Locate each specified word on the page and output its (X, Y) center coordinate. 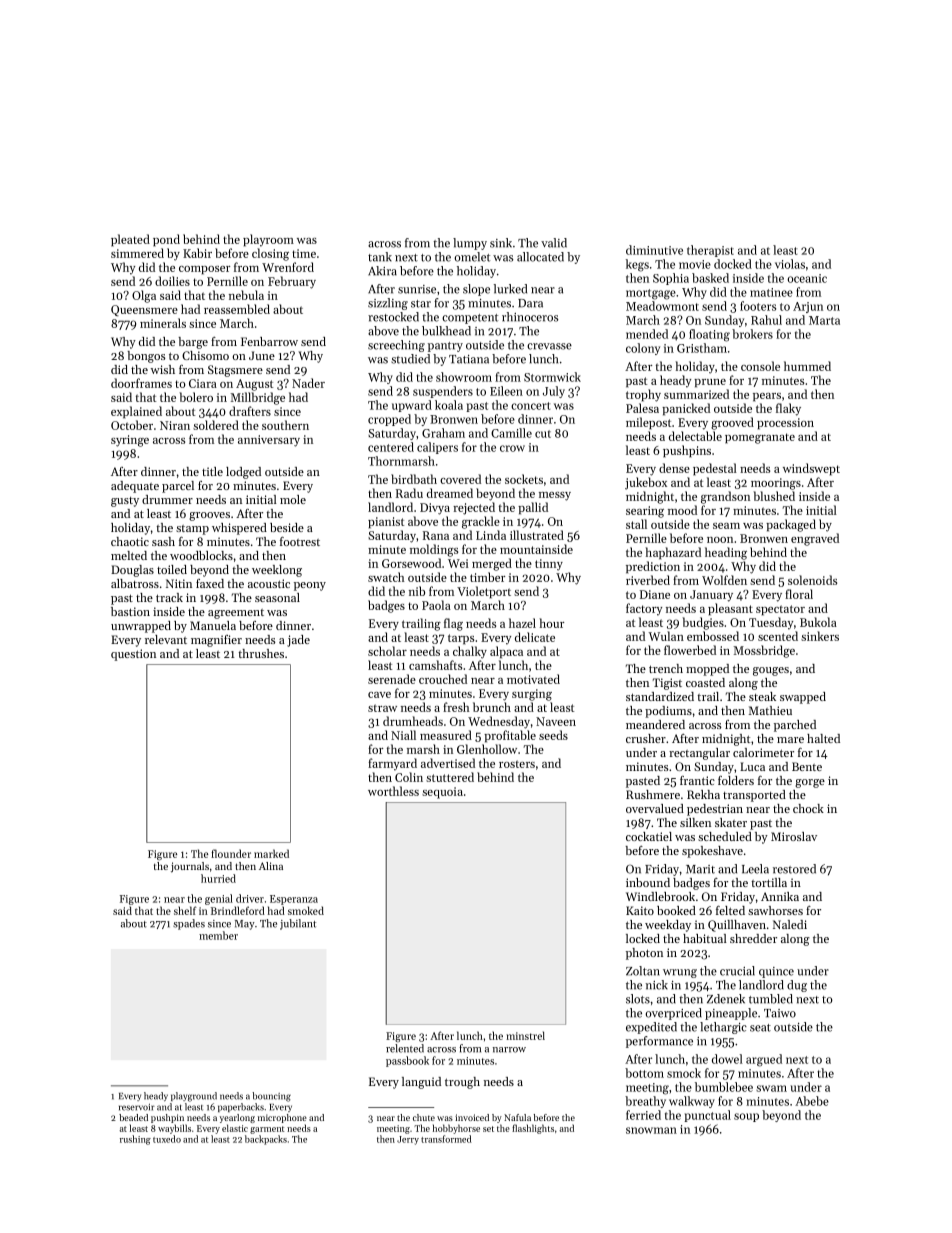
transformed (446, 1139)
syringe (130, 441)
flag (453, 624)
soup (746, 1117)
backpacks (266, 1140)
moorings (776, 484)
